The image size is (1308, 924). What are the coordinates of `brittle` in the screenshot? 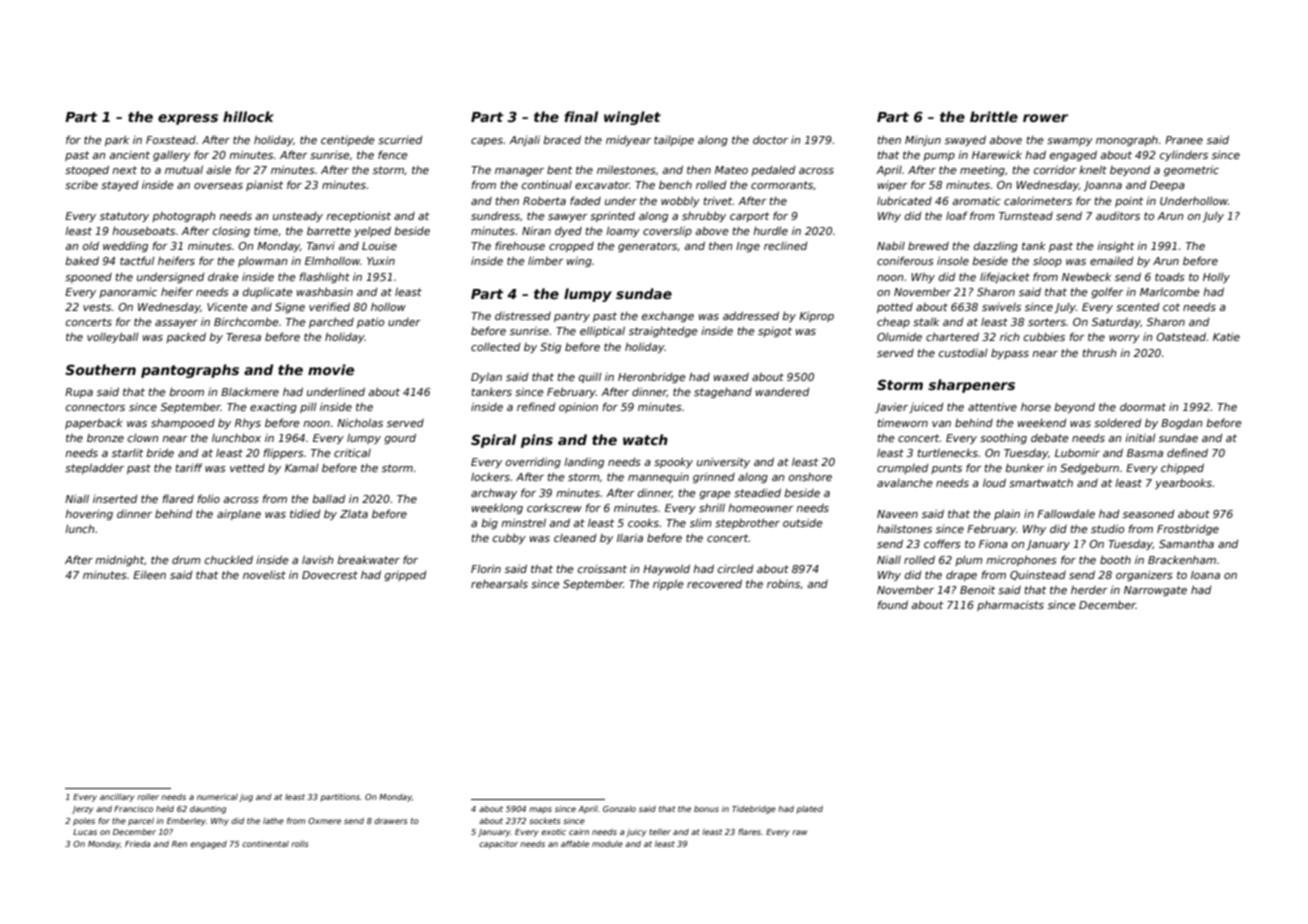 It's located at (994, 116).
